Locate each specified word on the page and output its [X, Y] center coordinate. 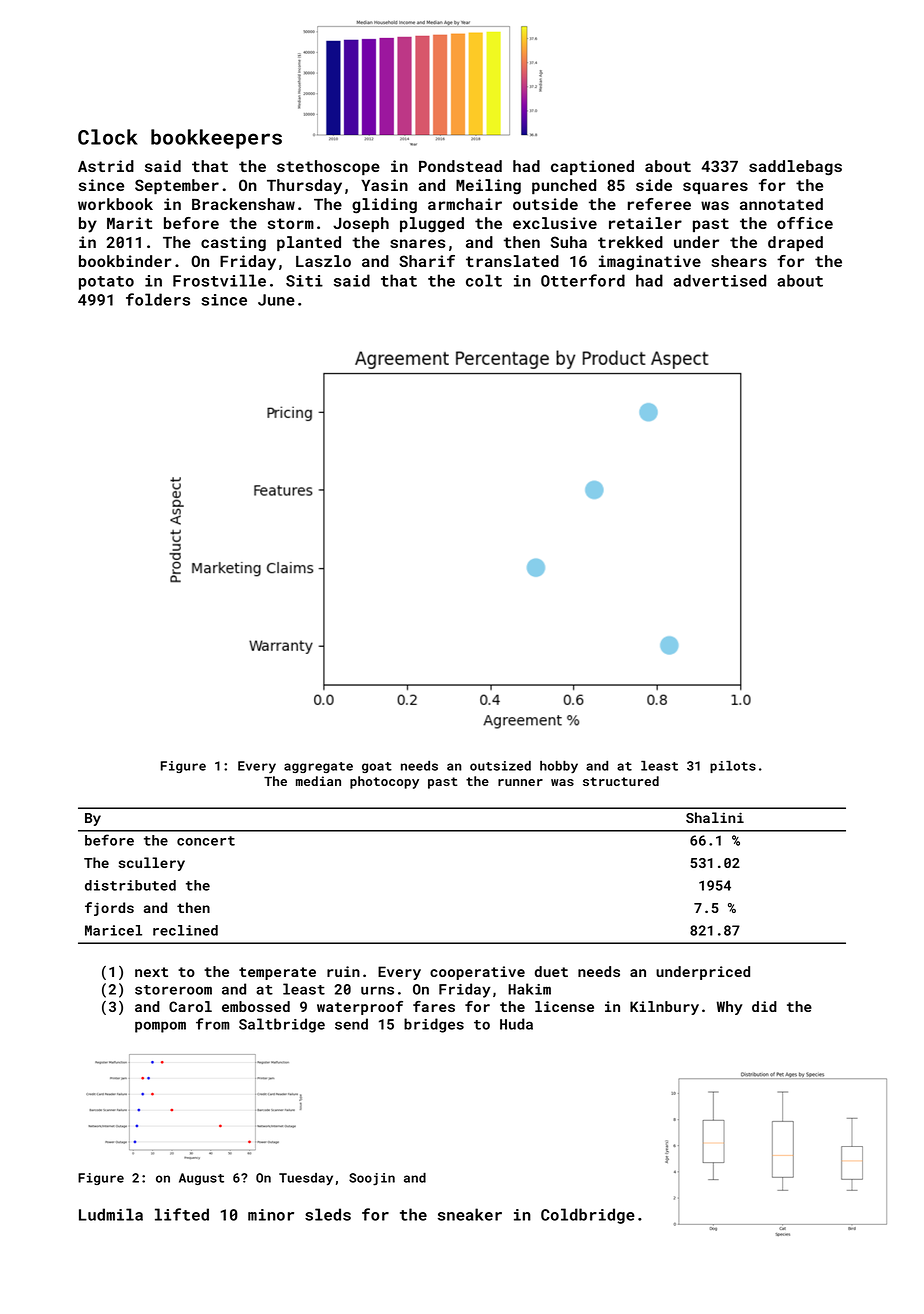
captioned [592, 167]
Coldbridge [588, 1216]
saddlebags [795, 168]
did [764, 1006]
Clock [108, 137]
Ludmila [111, 1214]
